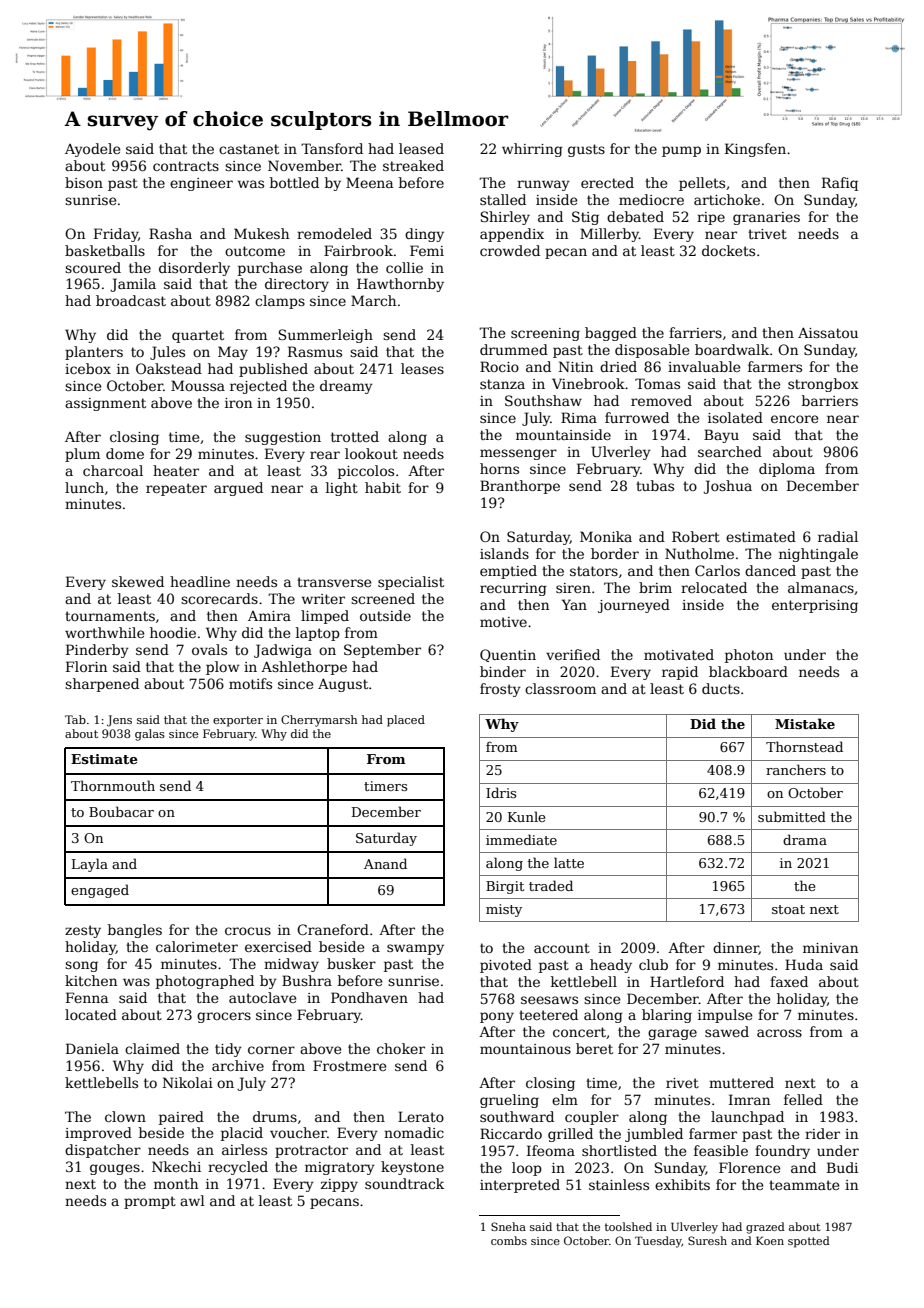  I want to click on emptied, so click(508, 572).
